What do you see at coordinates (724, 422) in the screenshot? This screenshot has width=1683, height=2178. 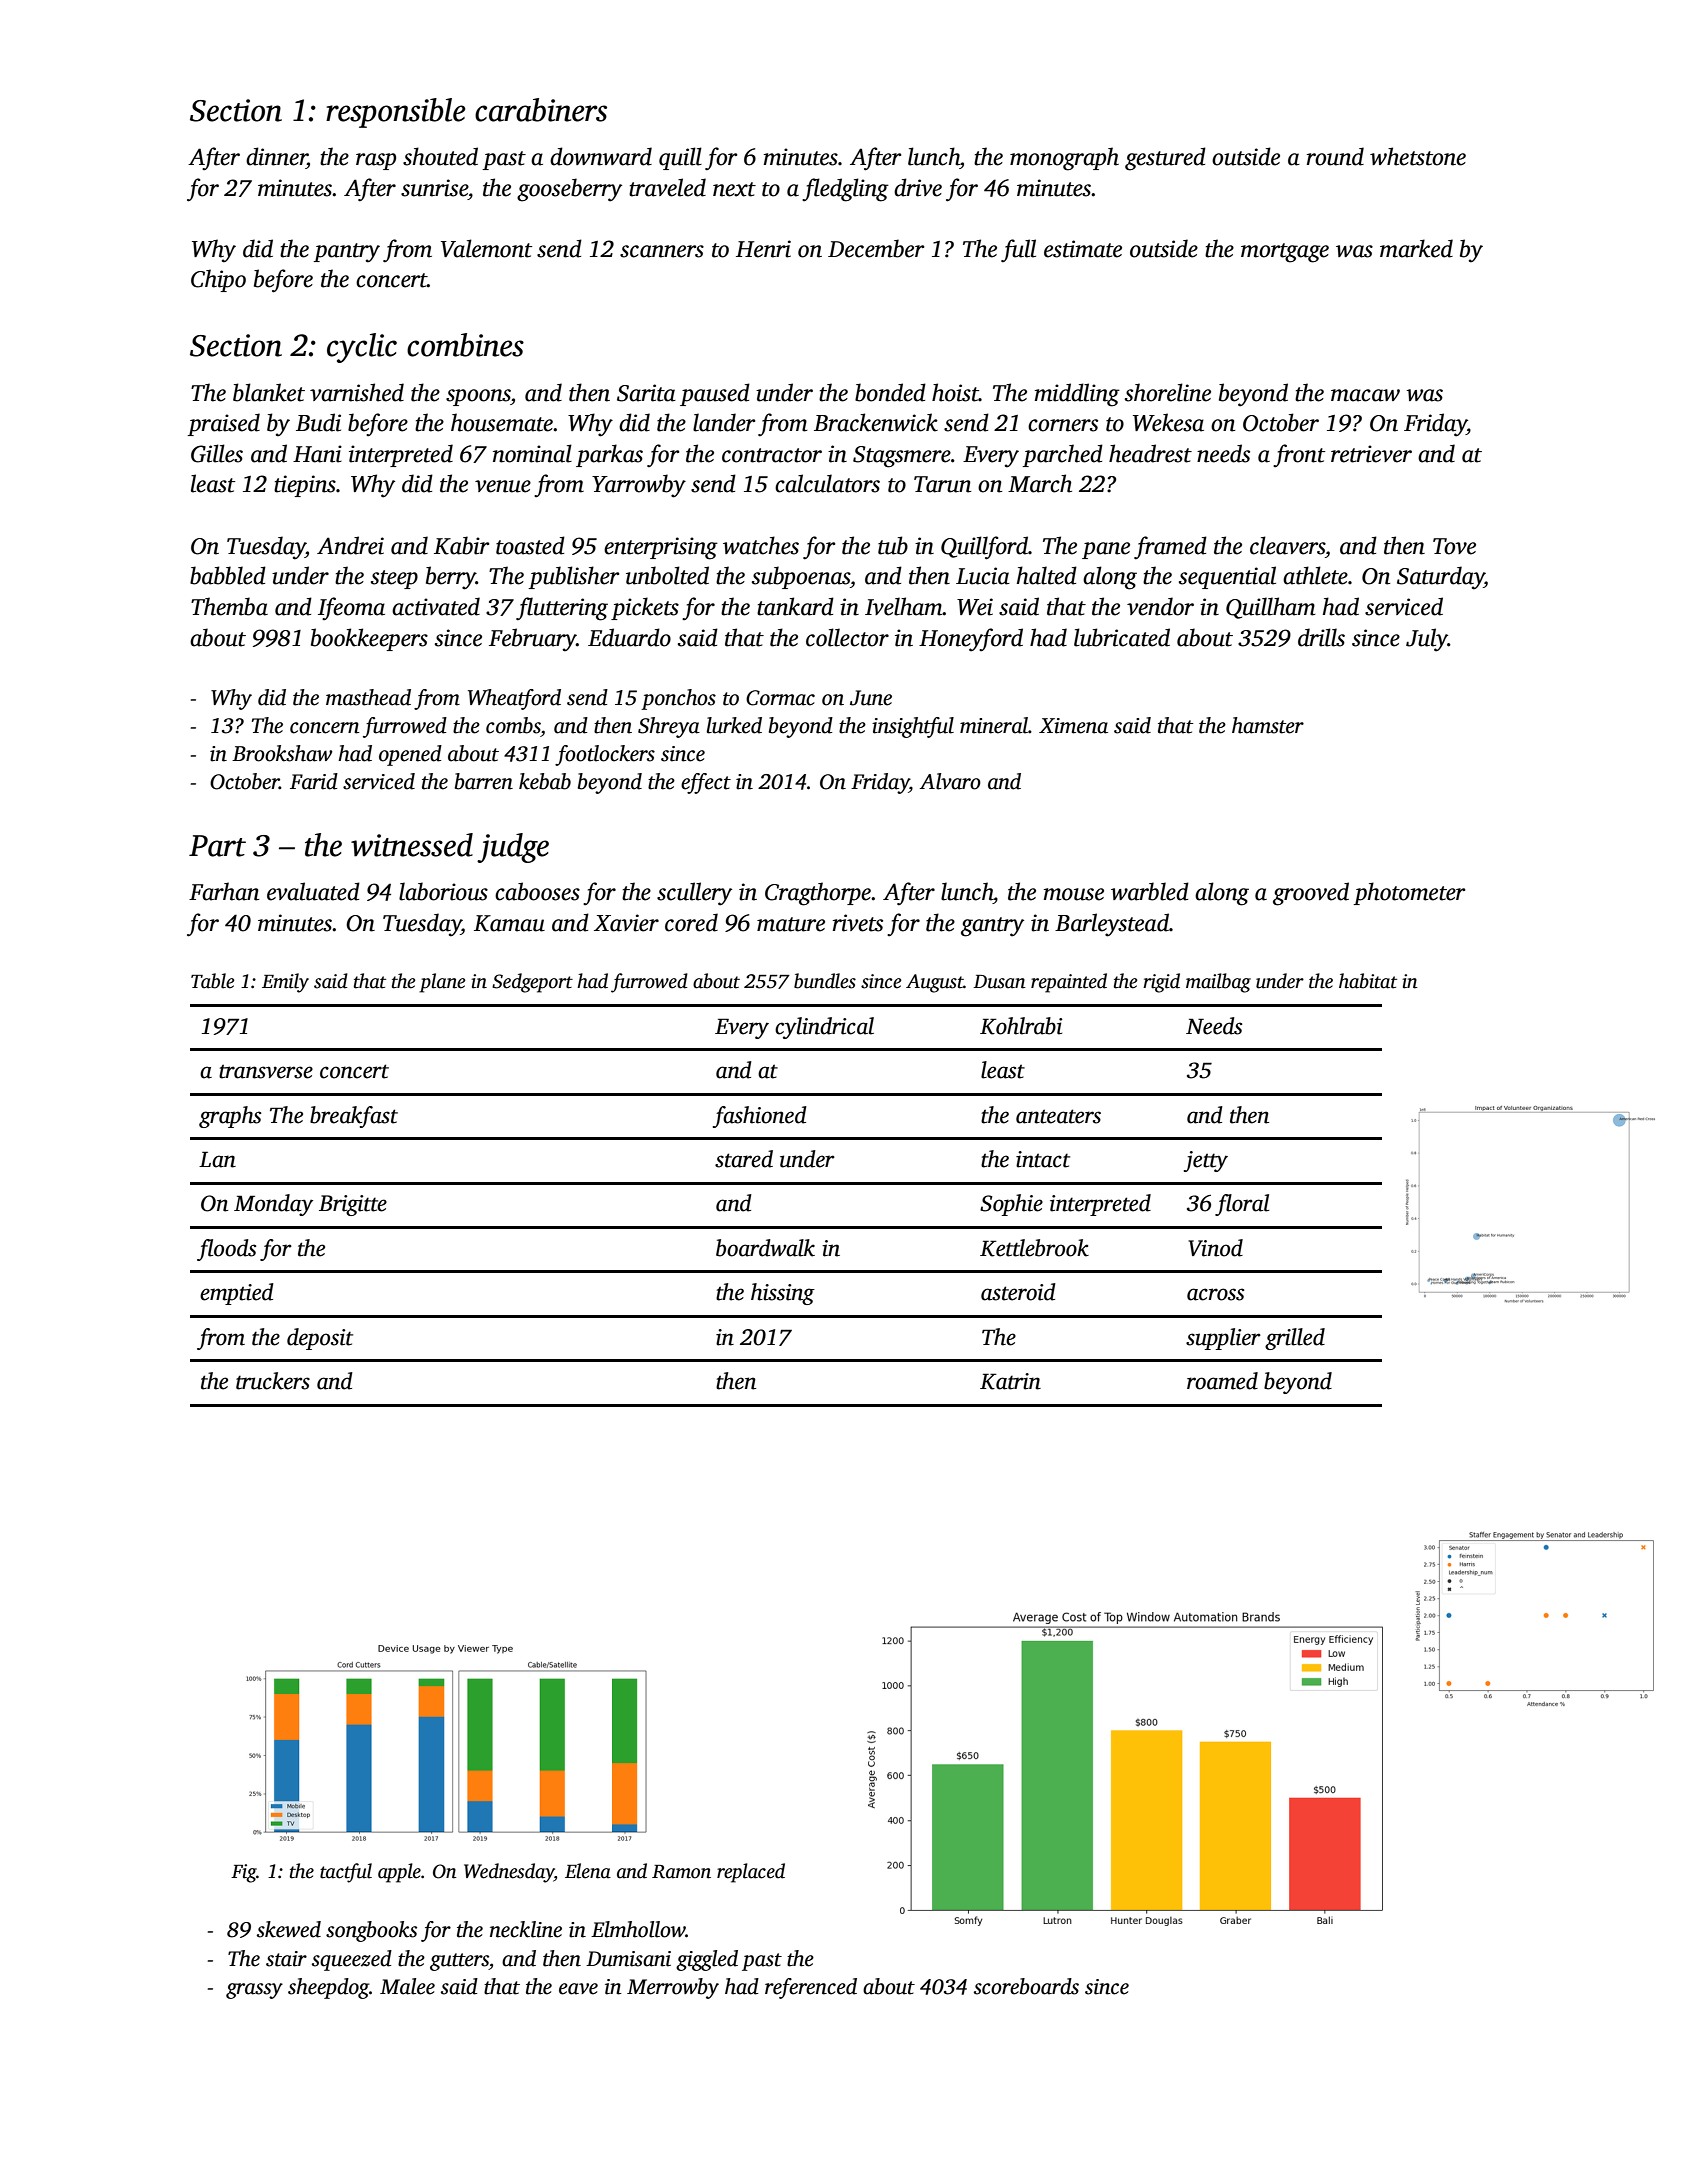 I see `lander` at bounding box center [724, 422].
